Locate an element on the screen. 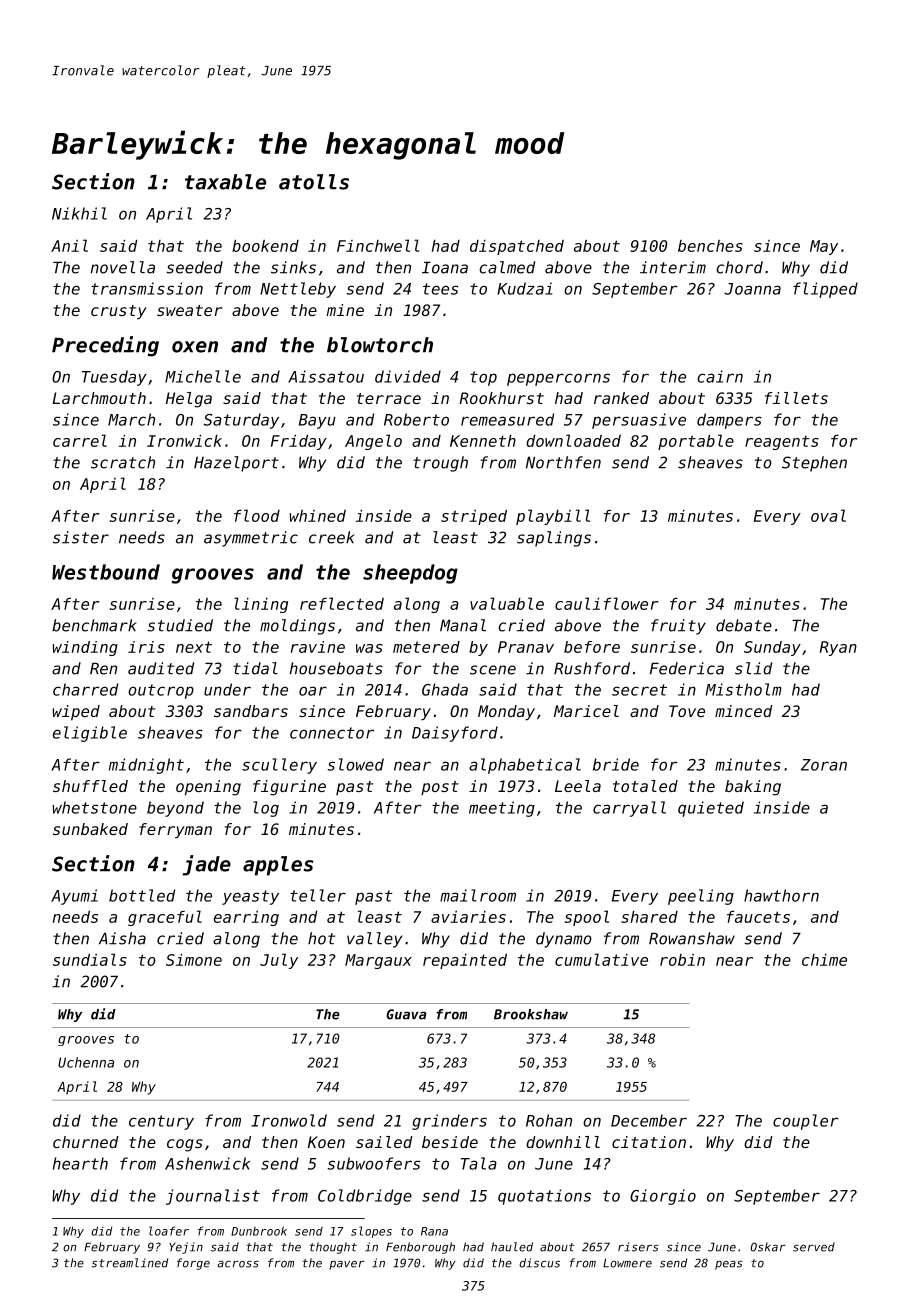  coupler is located at coordinates (806, 1122).
